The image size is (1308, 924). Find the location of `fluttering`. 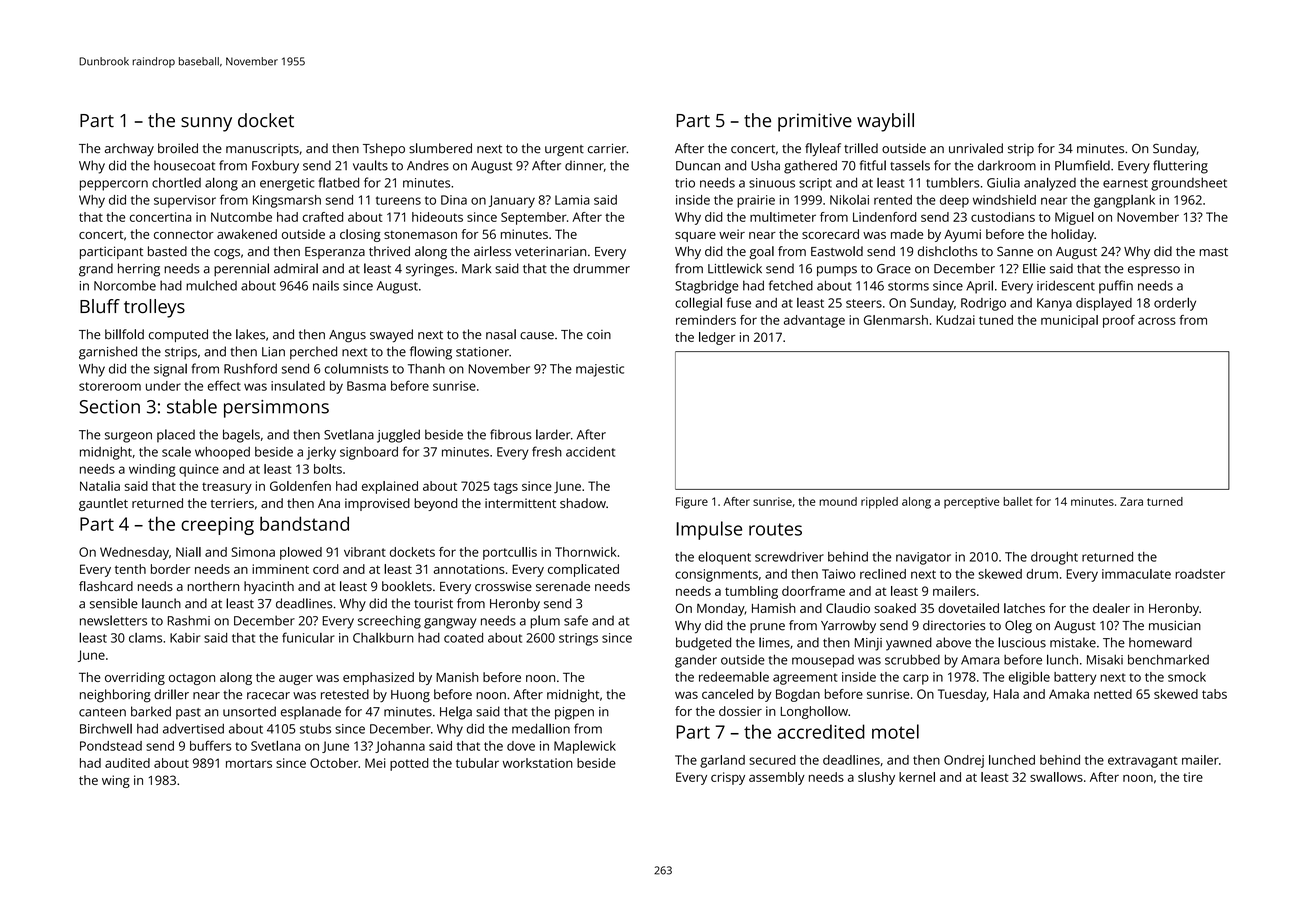

fluttering is located at coordinates (1180, 167).
